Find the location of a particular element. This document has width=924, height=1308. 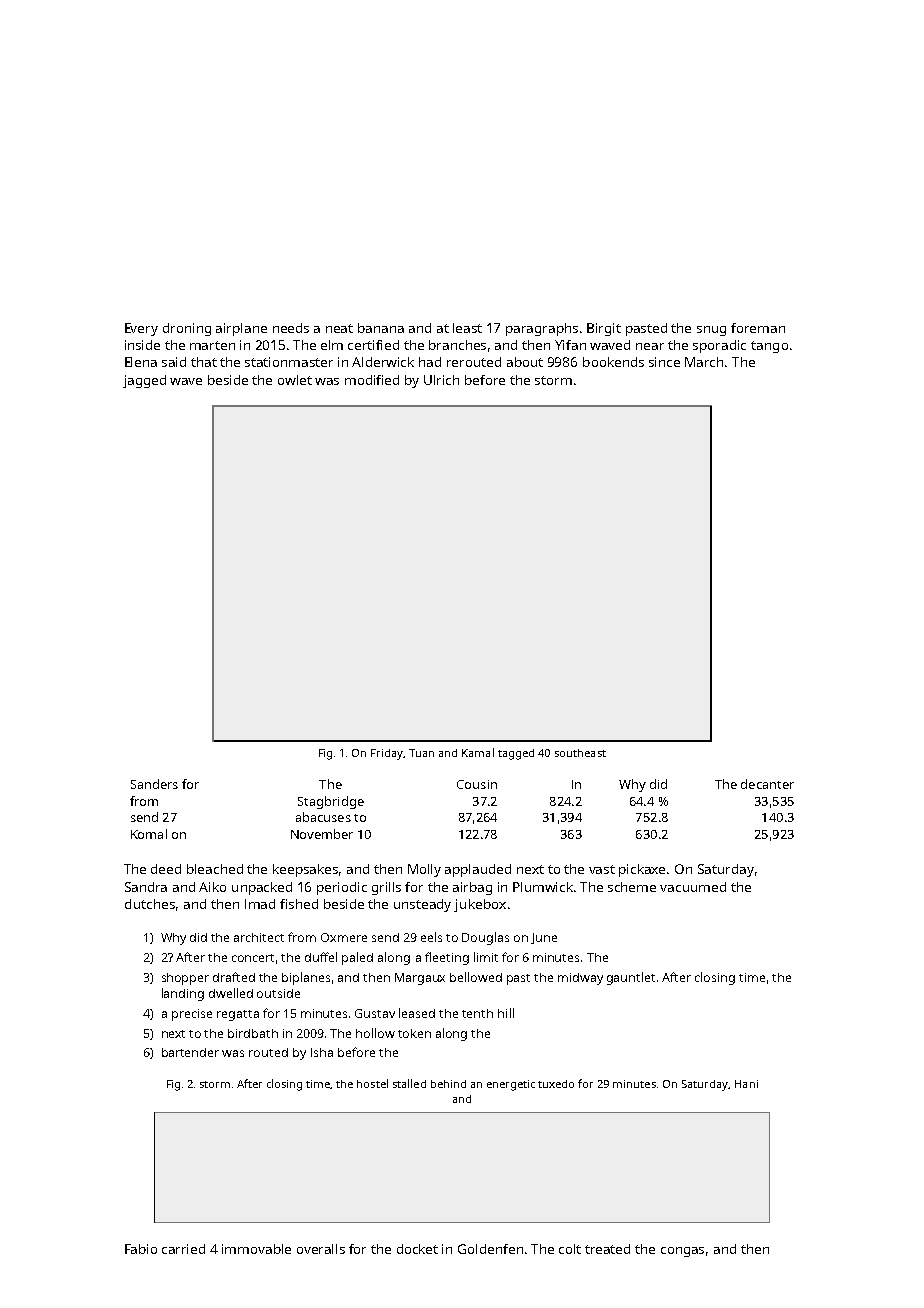

bartender is located at coordinates (190, 1052).
